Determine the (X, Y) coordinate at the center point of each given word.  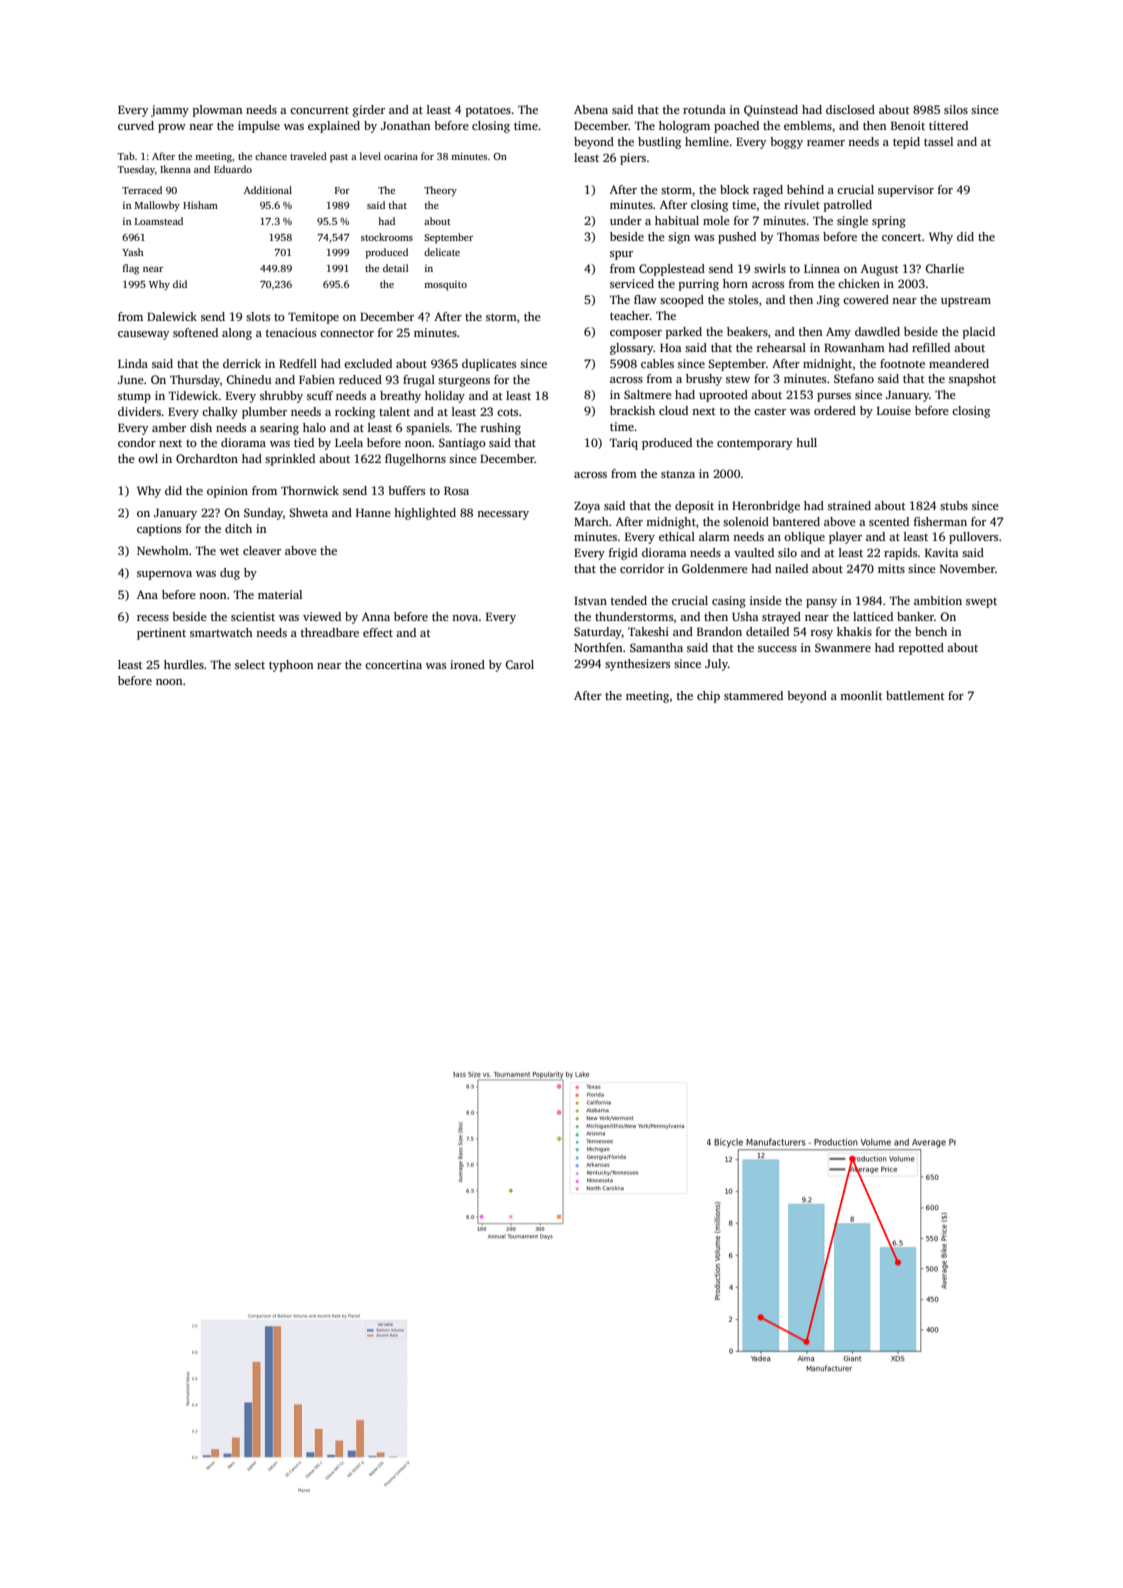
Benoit (908, 125)
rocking (355, 413)
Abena (591, 109)
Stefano (854, 378)
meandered (959, 363)
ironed (467, 664)
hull (806, 442)
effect (378, 632)
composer (636, 334)
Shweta (308, 512)
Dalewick (172, 316)
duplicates (489, 365)
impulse (259, 127)
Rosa (456, 490)
